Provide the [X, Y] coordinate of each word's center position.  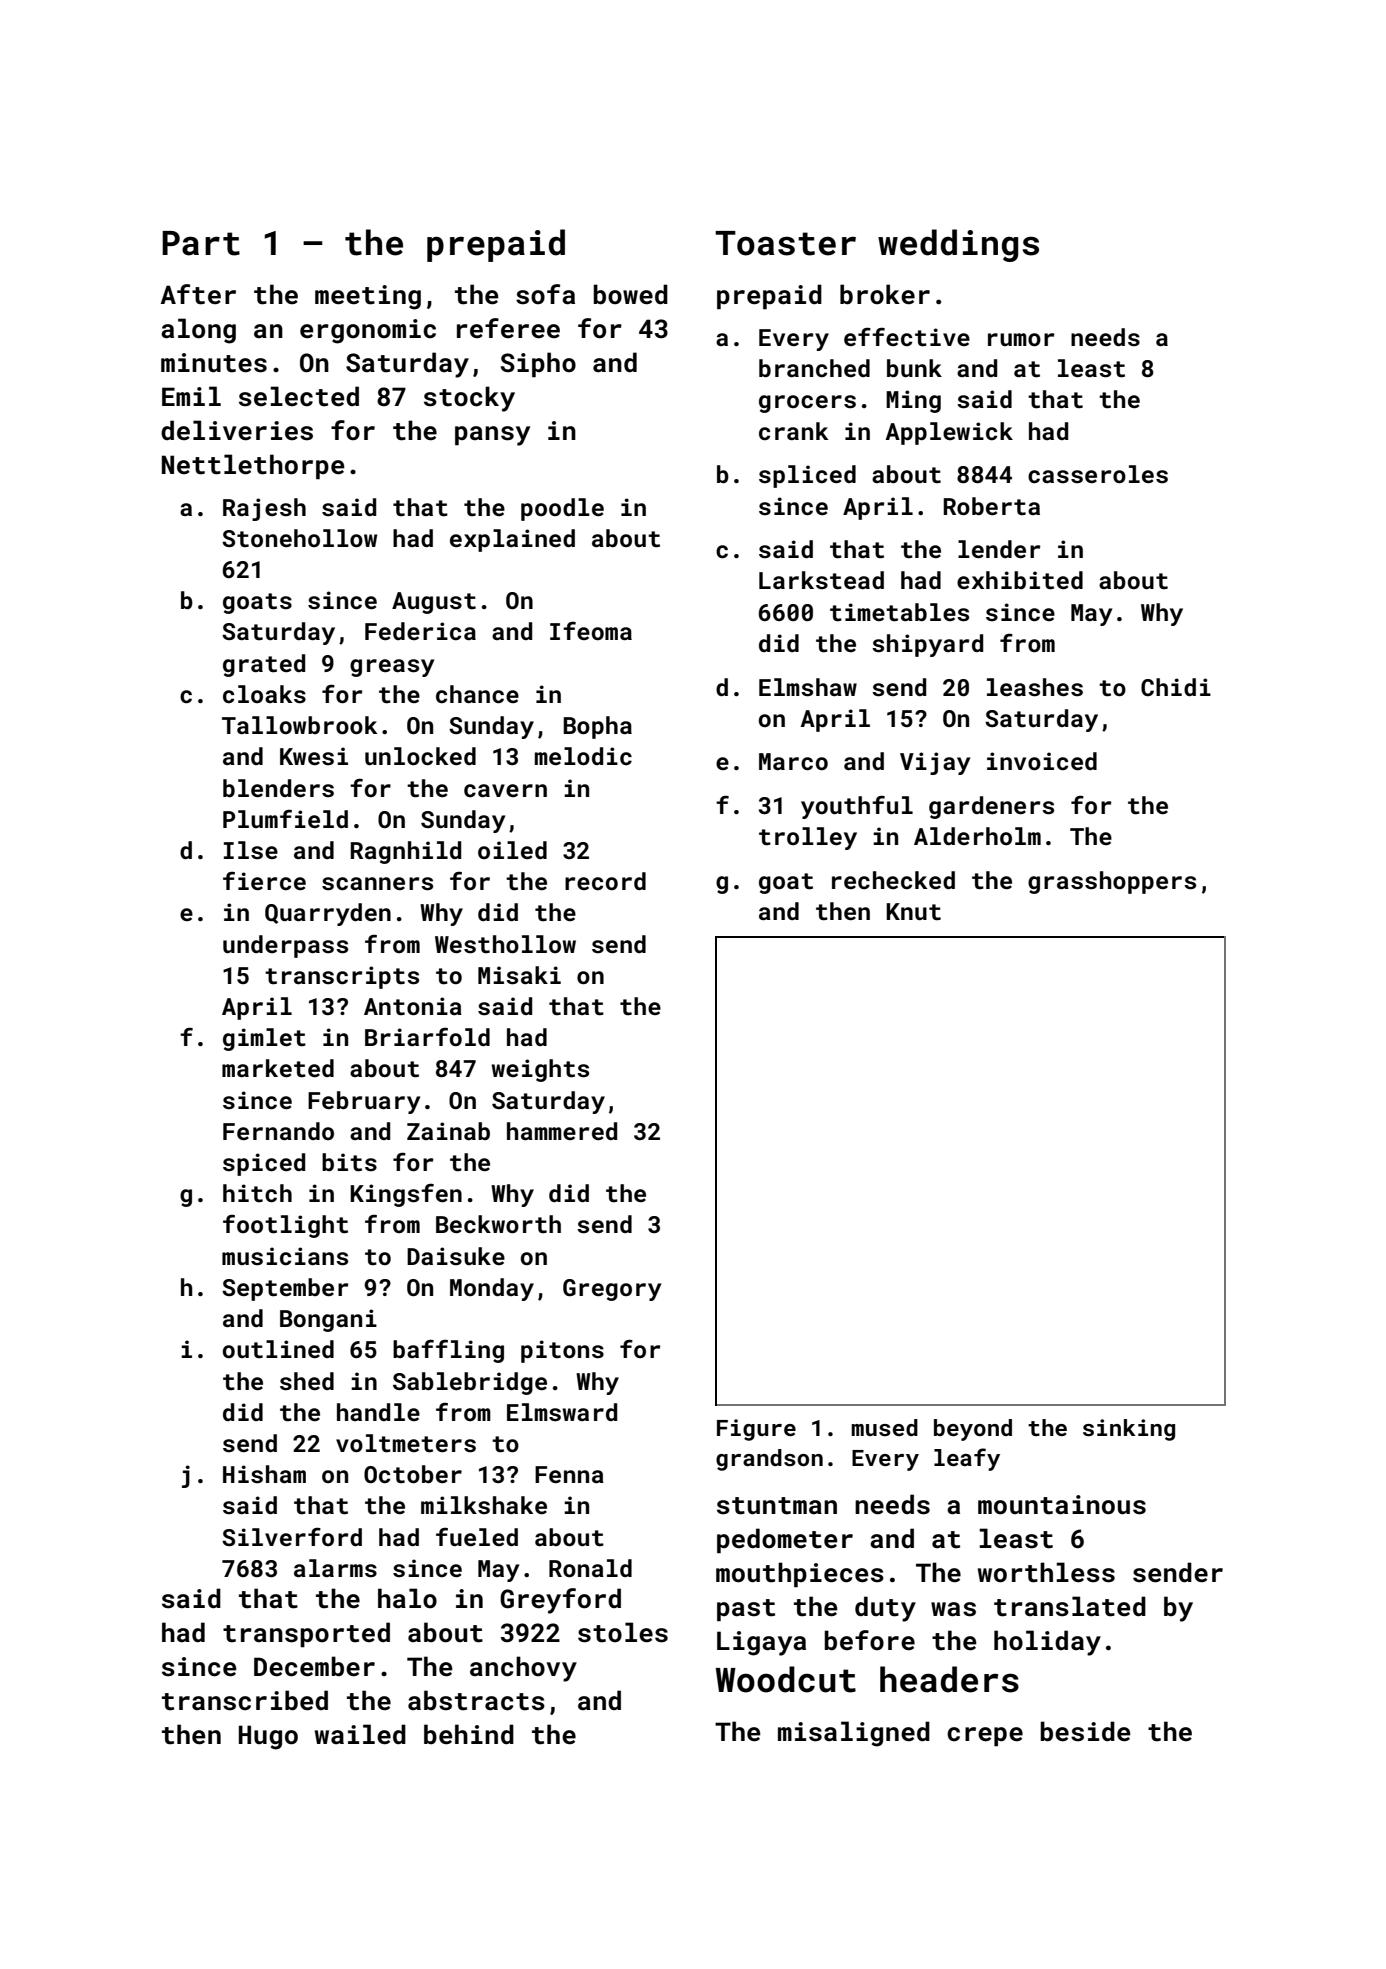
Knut [913, 911]
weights [540, 1070]
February [364, 1102]
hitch [257, 1193]
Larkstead [821, 580]
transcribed [245, 1700]
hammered [562, 1131]
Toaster [785, 243]
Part [201, 243]
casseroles [1098, 474]
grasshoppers [1112, 882]
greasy [392, 668]
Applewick [949, 433]
